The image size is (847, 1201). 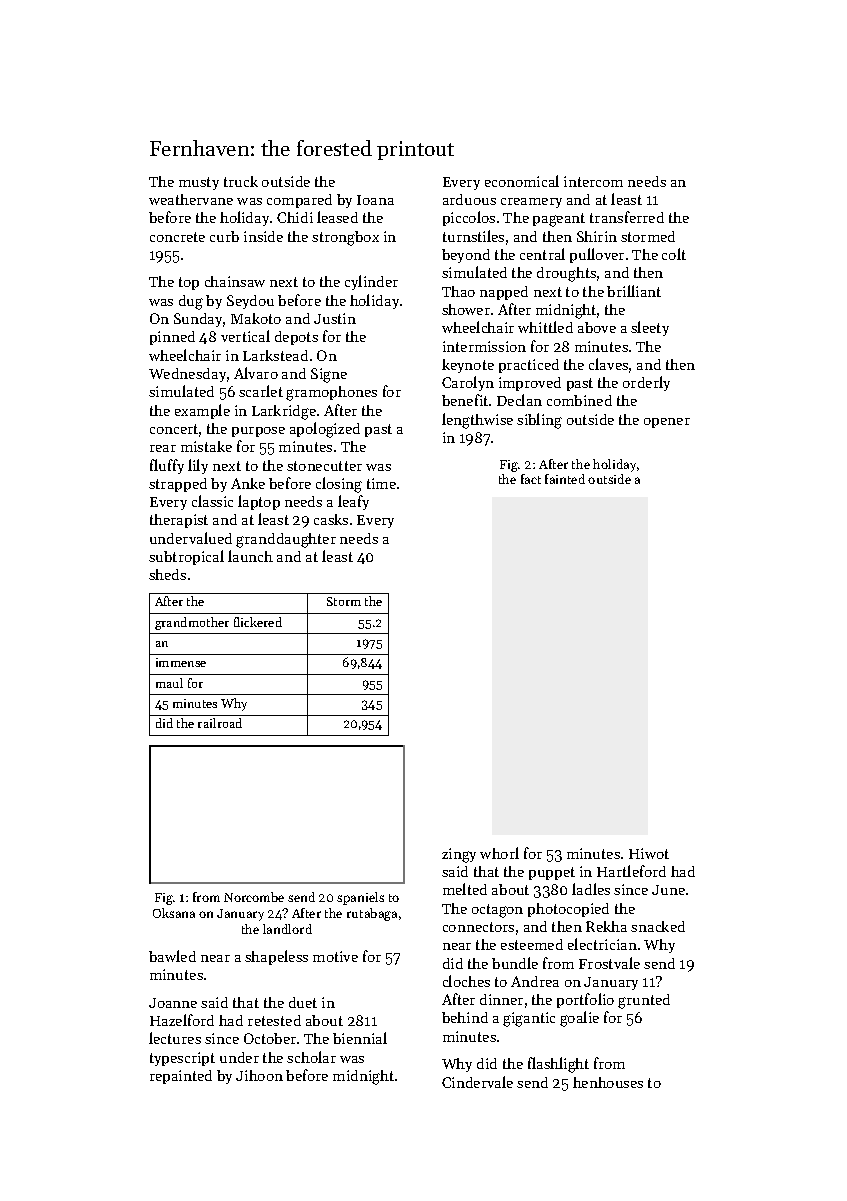 I want to click on casks, so click(x=331, y=519).
